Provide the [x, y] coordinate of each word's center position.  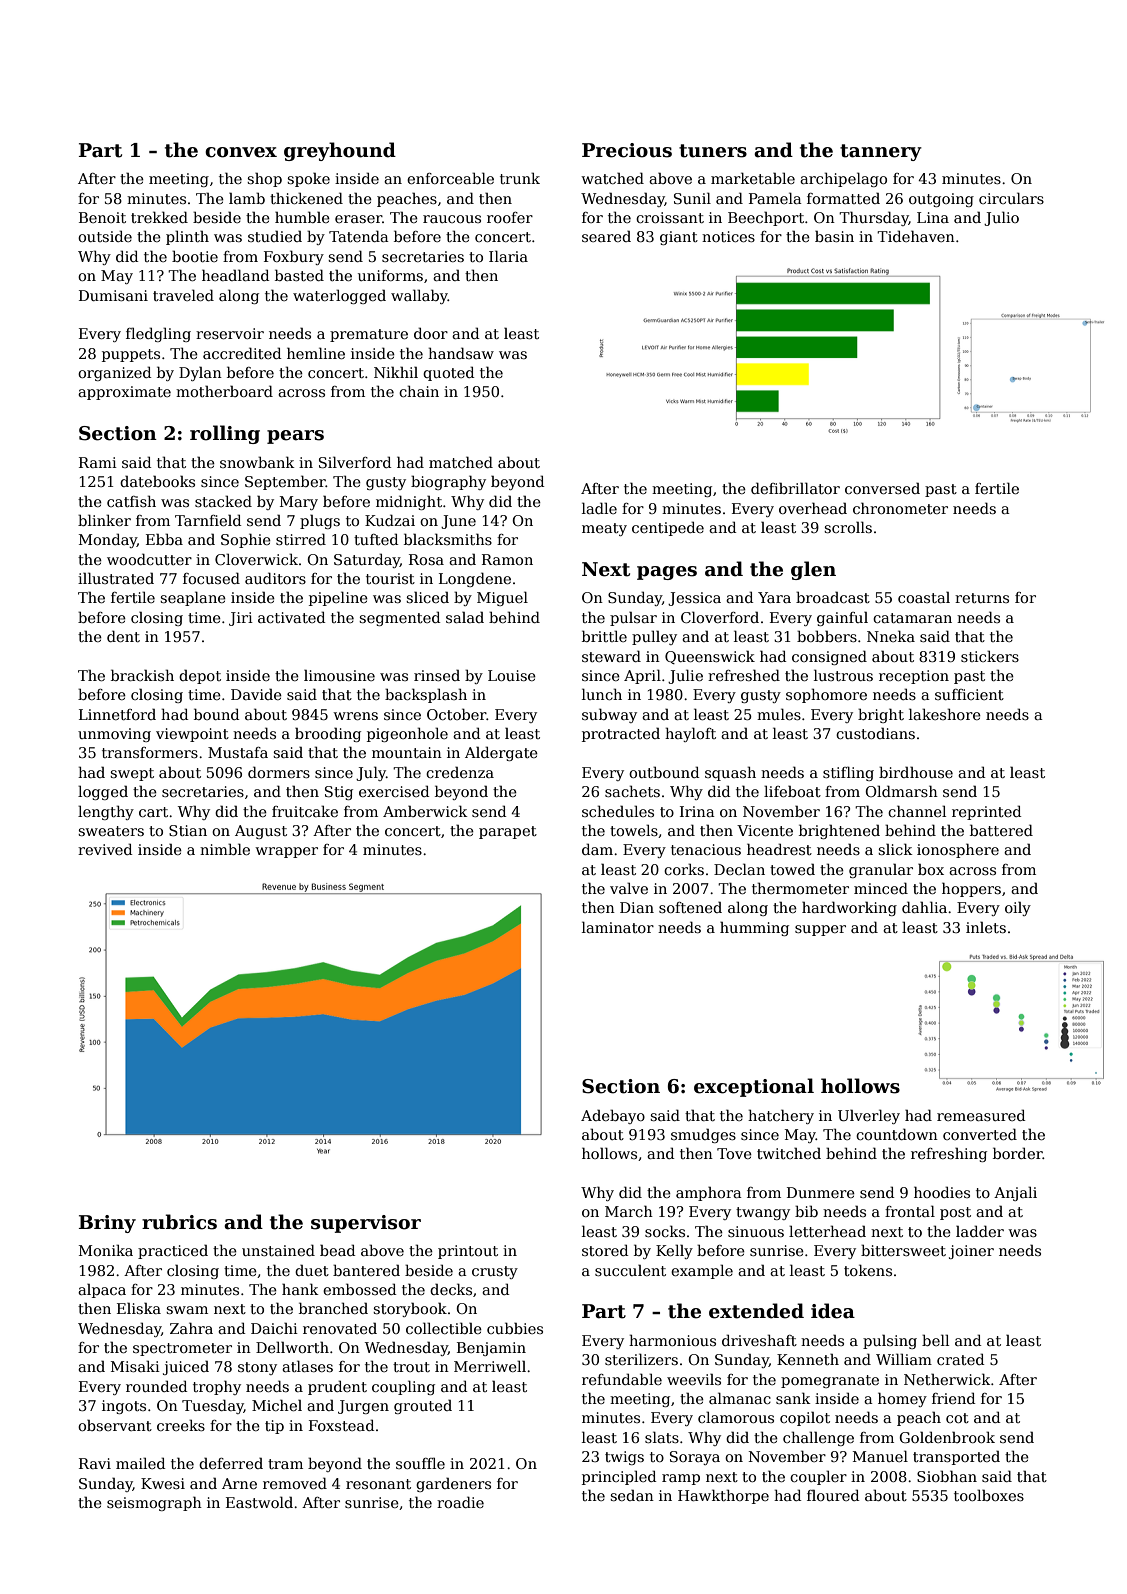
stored [605, 1250]
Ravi [95, 1463]
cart [153, 812]
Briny [107, 1224]
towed [792, 869]
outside [105, 236]
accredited [242, 353]
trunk [520, 178]
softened [690, 907]
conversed [882, 488]
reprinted [987, 812]
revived [105, 849]
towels [634, 830]
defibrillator [795, 488]
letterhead [827, 1231]
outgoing [941, 200]
